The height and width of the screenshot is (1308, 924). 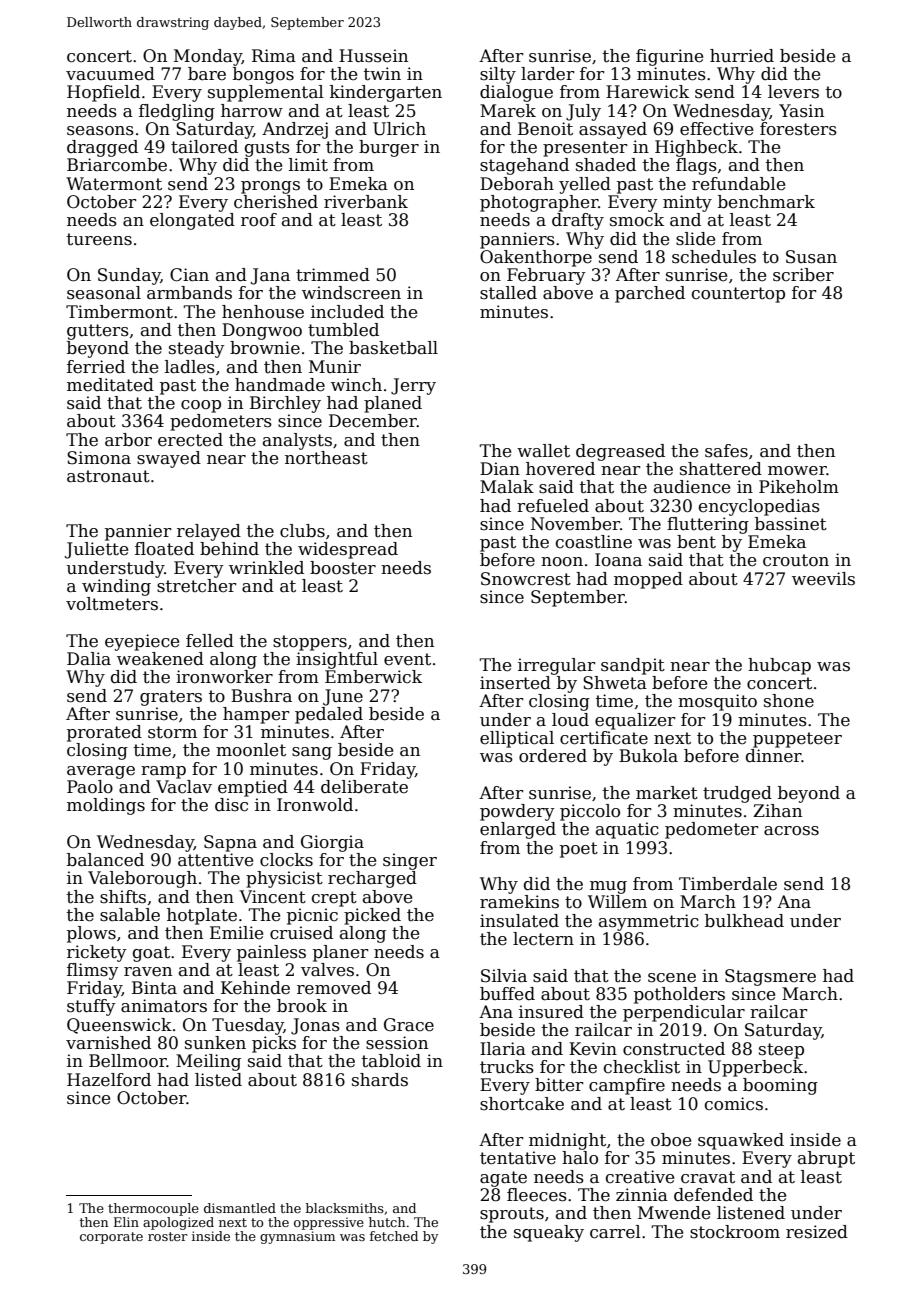 I want to click on Hazelford, so click(x=109, y=1080).
